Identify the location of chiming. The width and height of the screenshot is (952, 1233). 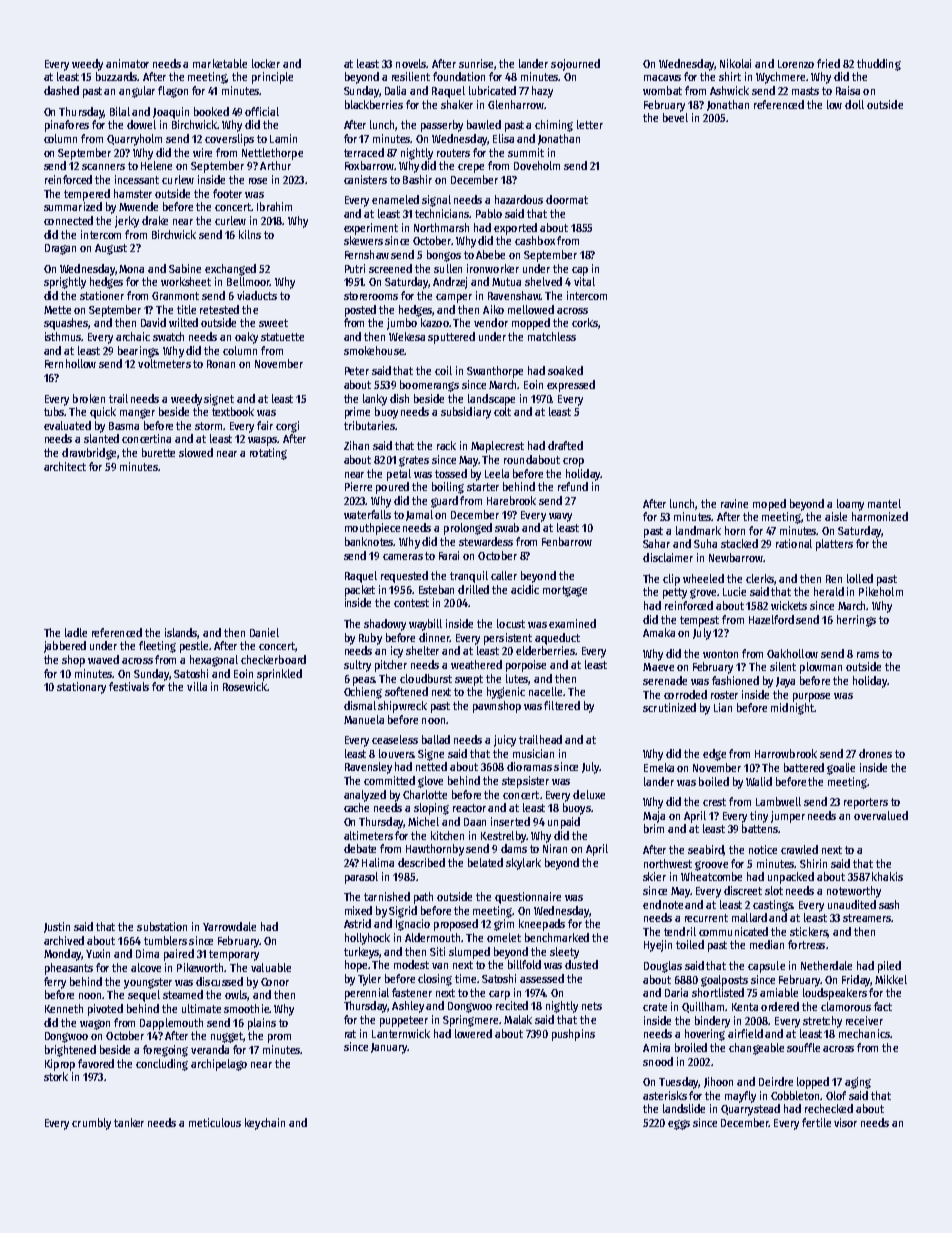
(554, 126).
